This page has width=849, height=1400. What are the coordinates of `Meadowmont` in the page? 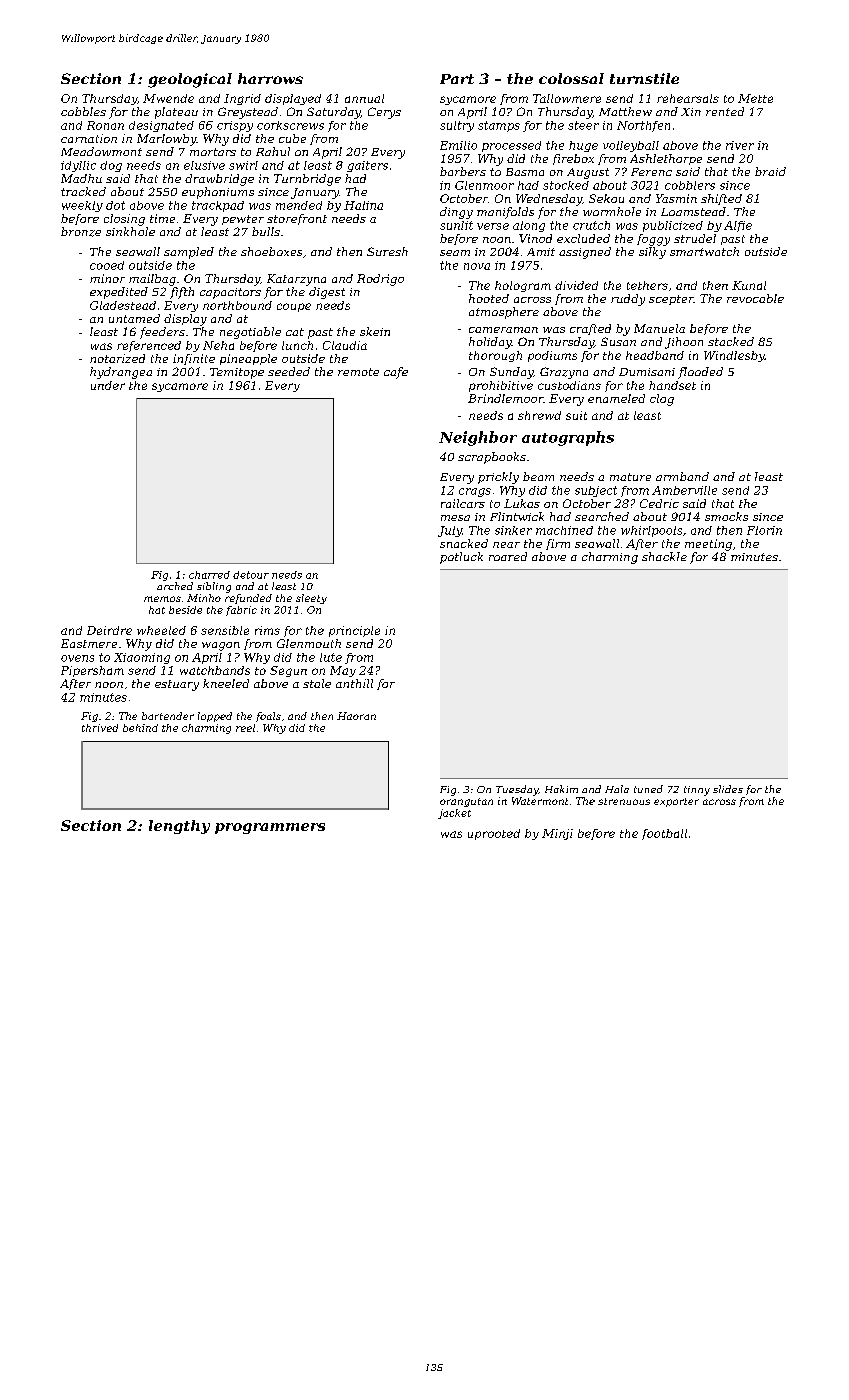 It's located at (101, 151).
